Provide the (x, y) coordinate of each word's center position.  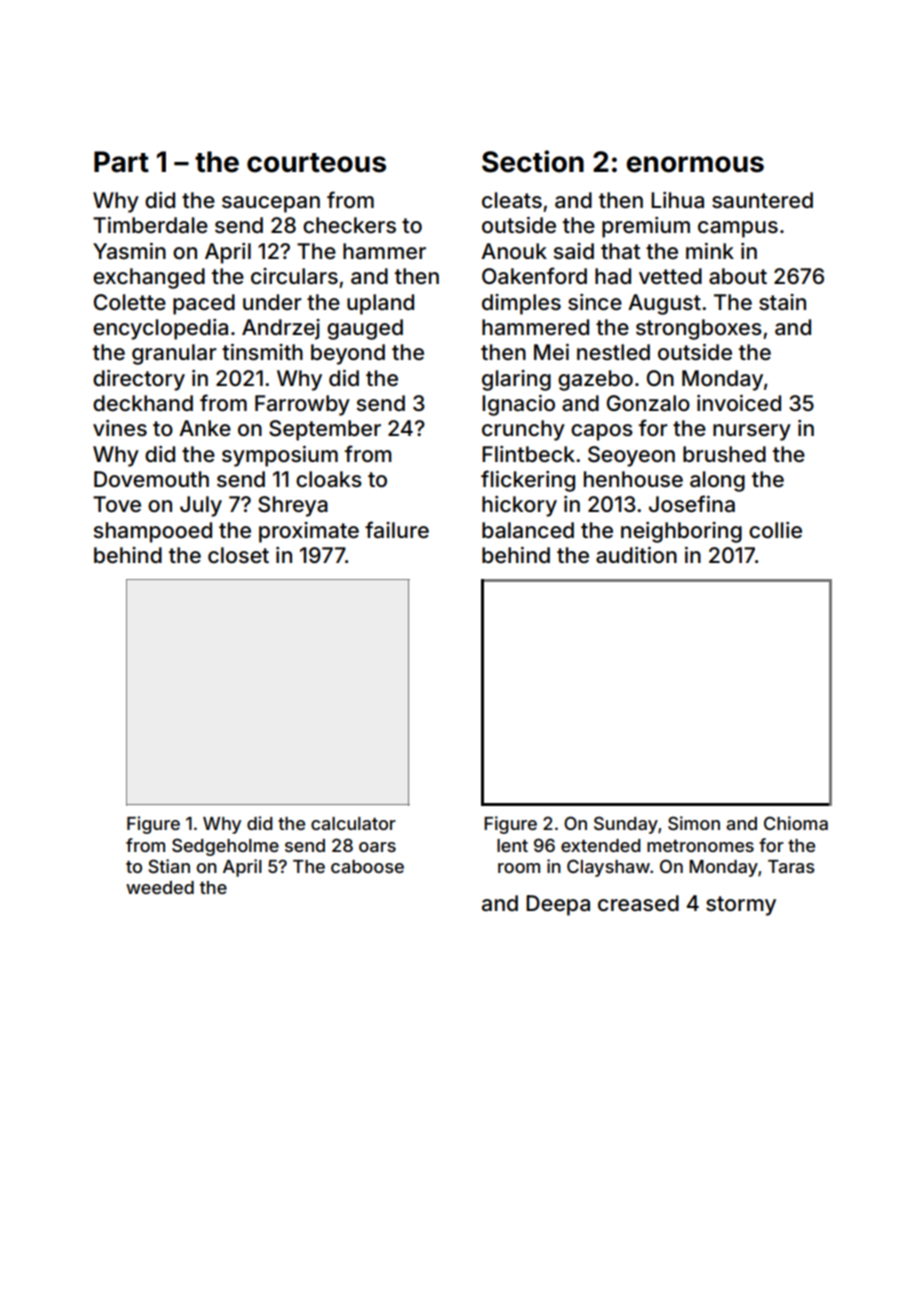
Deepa (558, 905)
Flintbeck (528, 454)
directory (139, 380)
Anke (205, 428)
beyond (348, 354)
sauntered (762, 200)
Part (121, 162)
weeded (160, 887)
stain (782, 302)
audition (636, 555)
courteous (316, 163)
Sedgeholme (225, 847)
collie (775, 530)
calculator (353, 823)
